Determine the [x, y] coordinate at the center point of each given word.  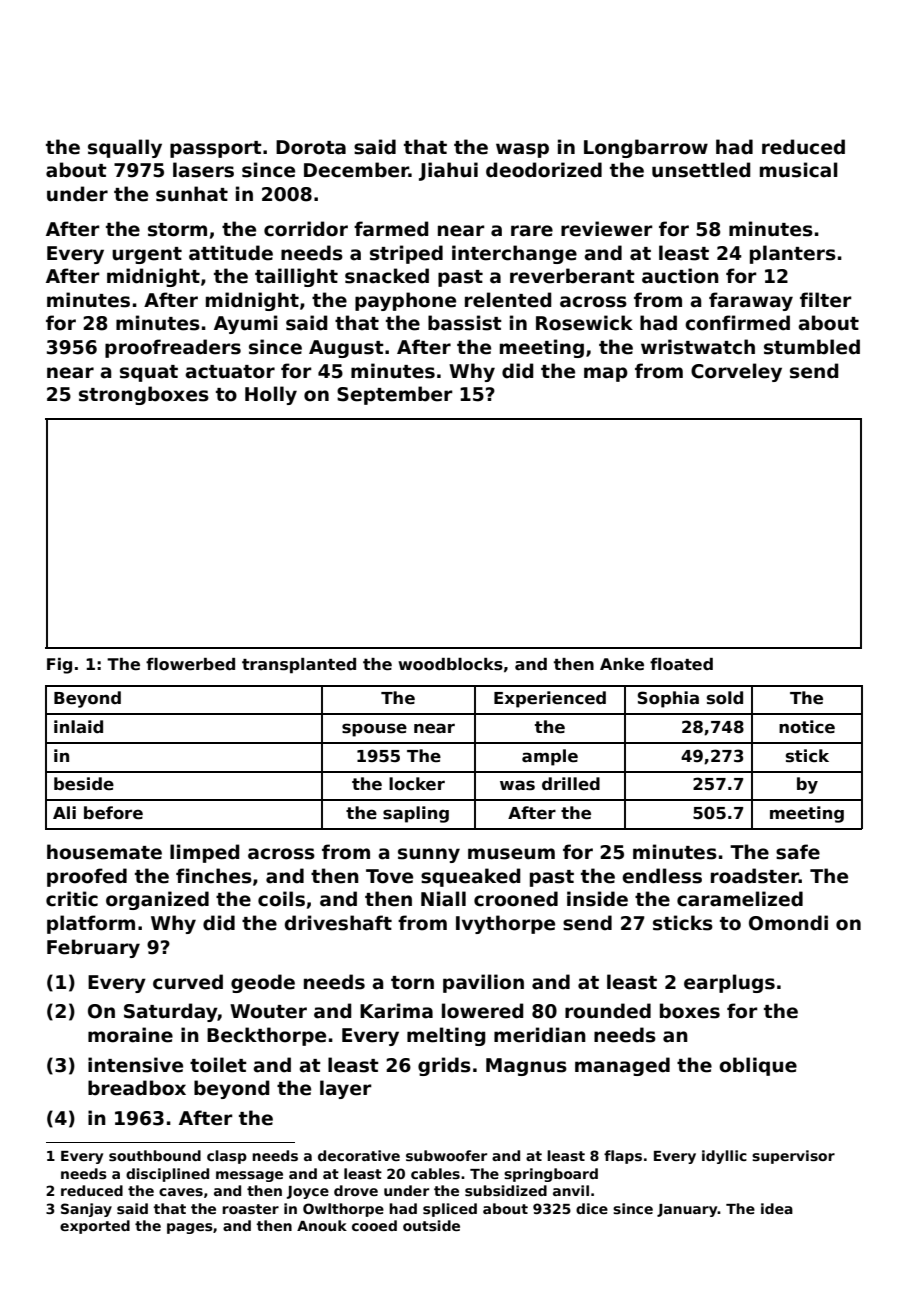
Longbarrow [646, 148]
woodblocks [450, 664]
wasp [522, 150]
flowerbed [190, 664]
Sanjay [86, 1210]
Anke [622, 664]
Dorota [311, 147]
